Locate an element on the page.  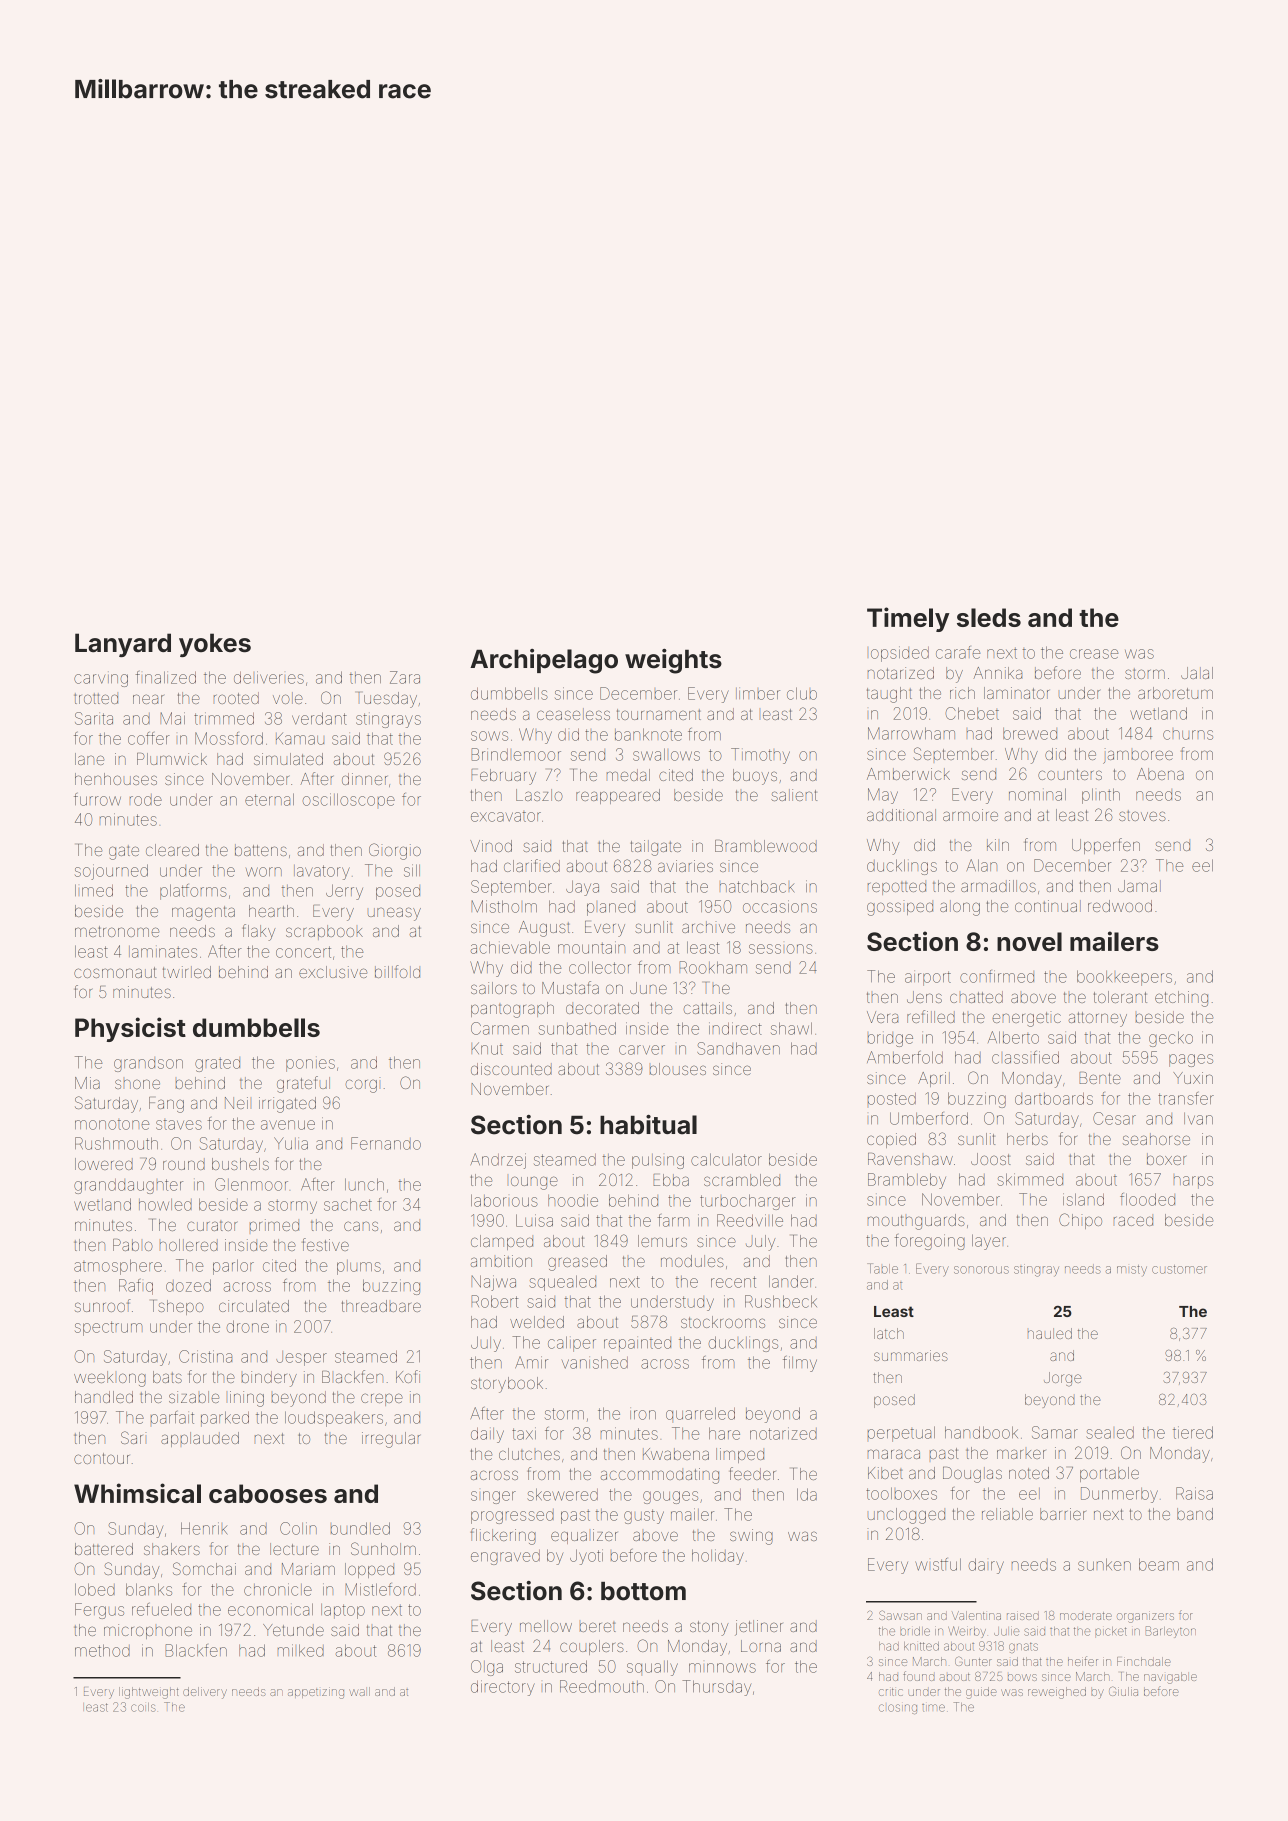
Archipelago is located at coordinates (544, 661).
